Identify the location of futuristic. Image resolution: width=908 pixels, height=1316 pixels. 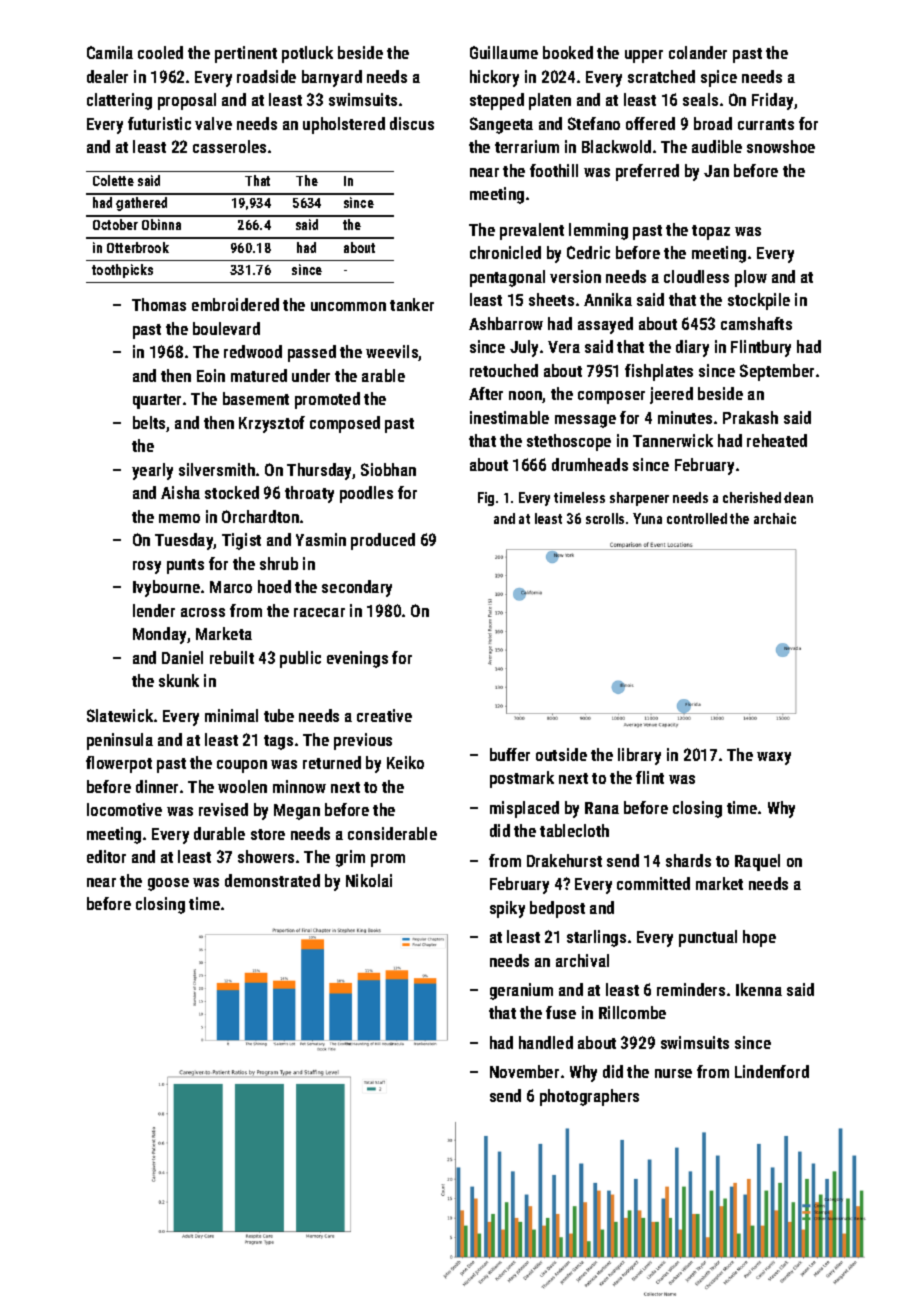
(159, 123).
